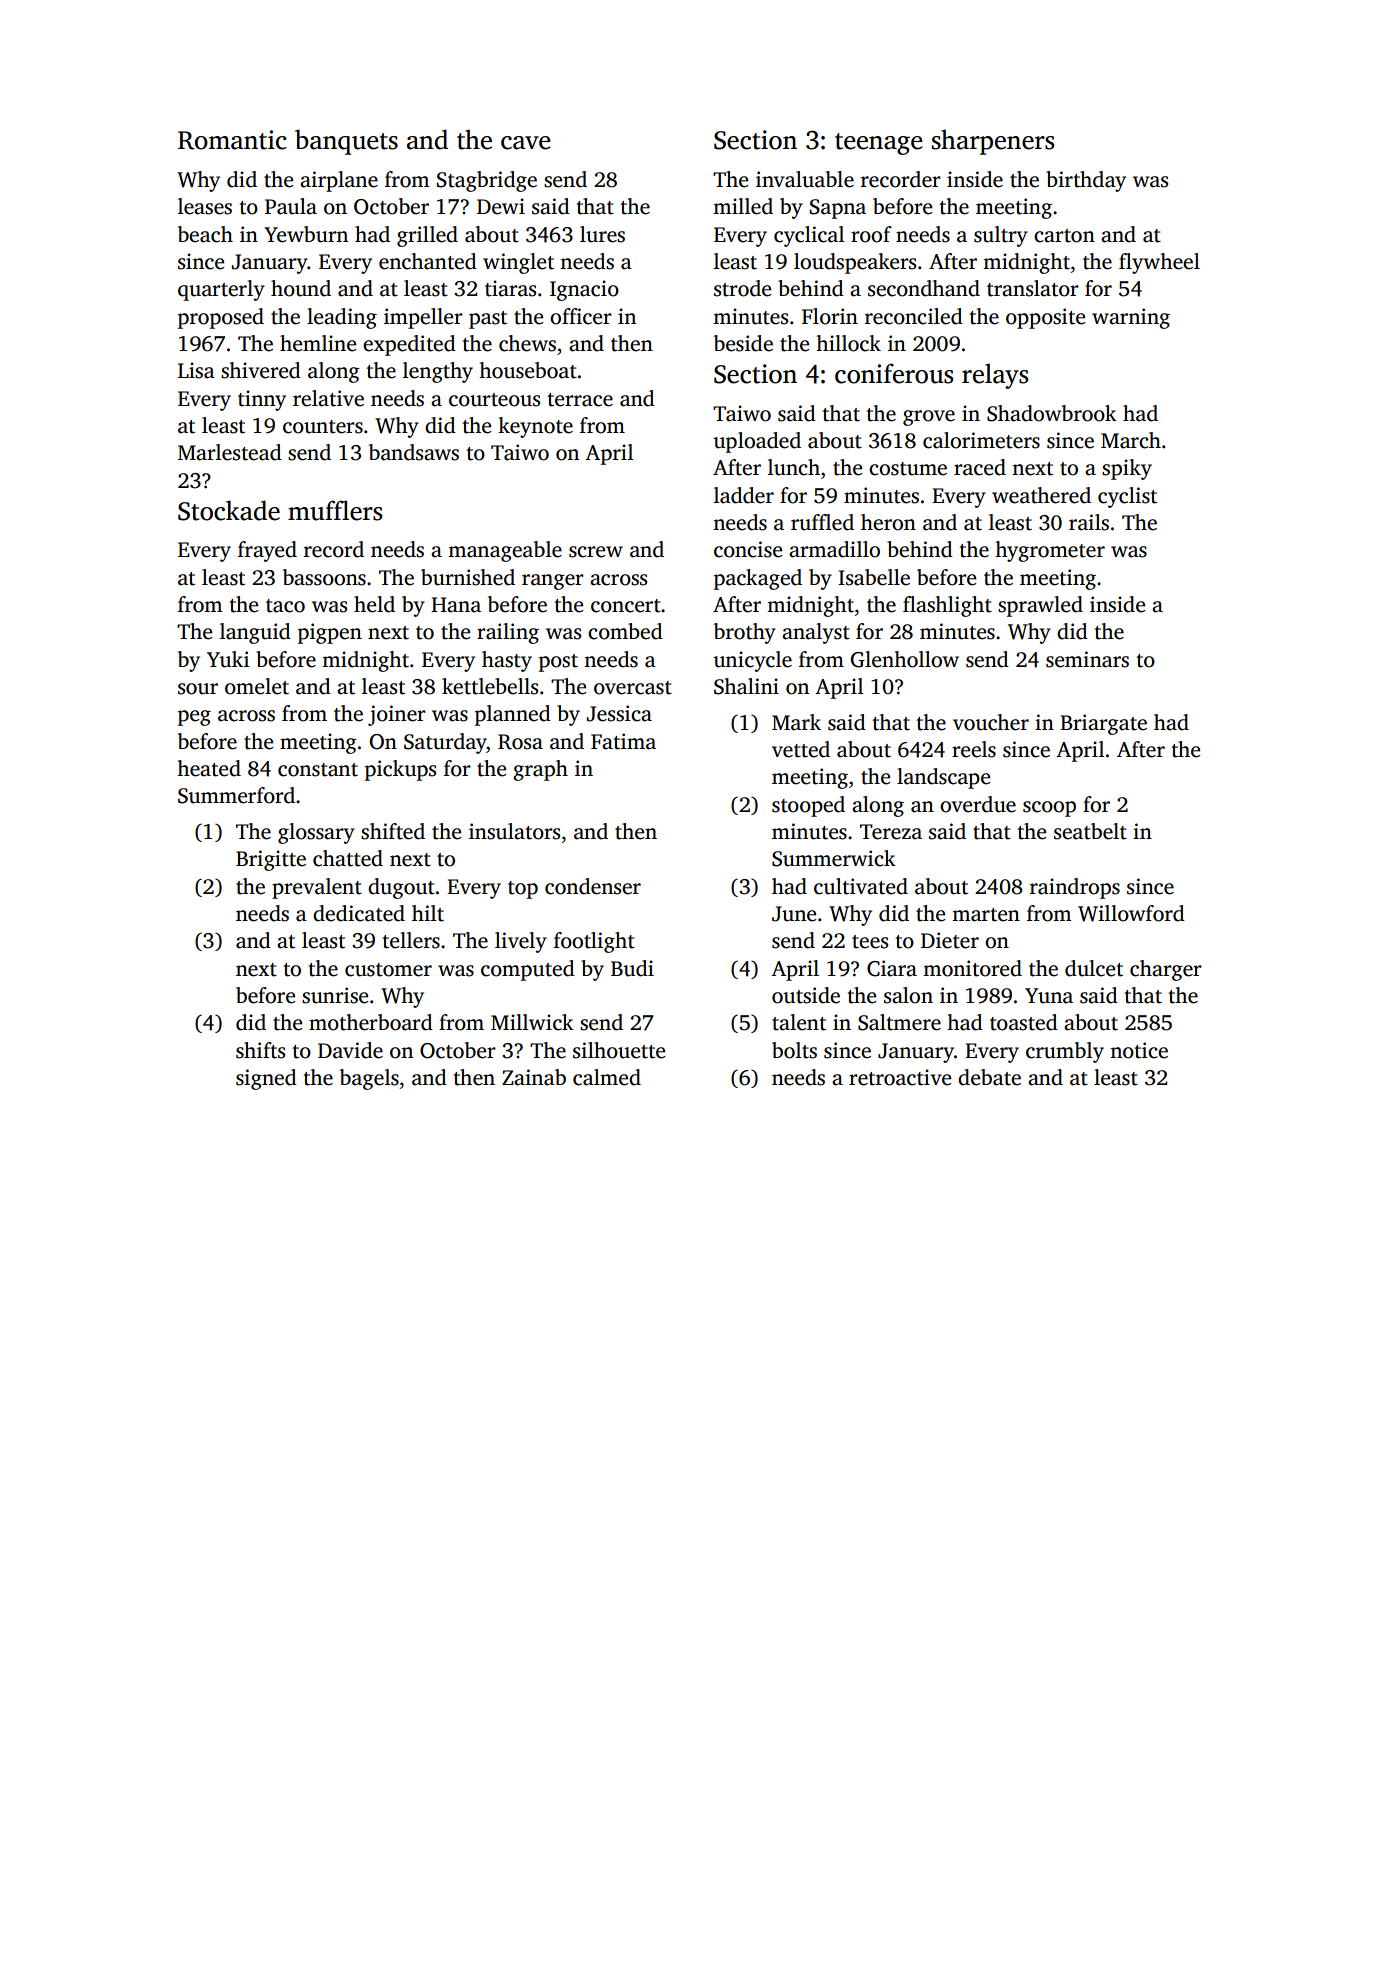 This image has width=1386, height=1969. I want to click on Budi, so click(632, 968).
